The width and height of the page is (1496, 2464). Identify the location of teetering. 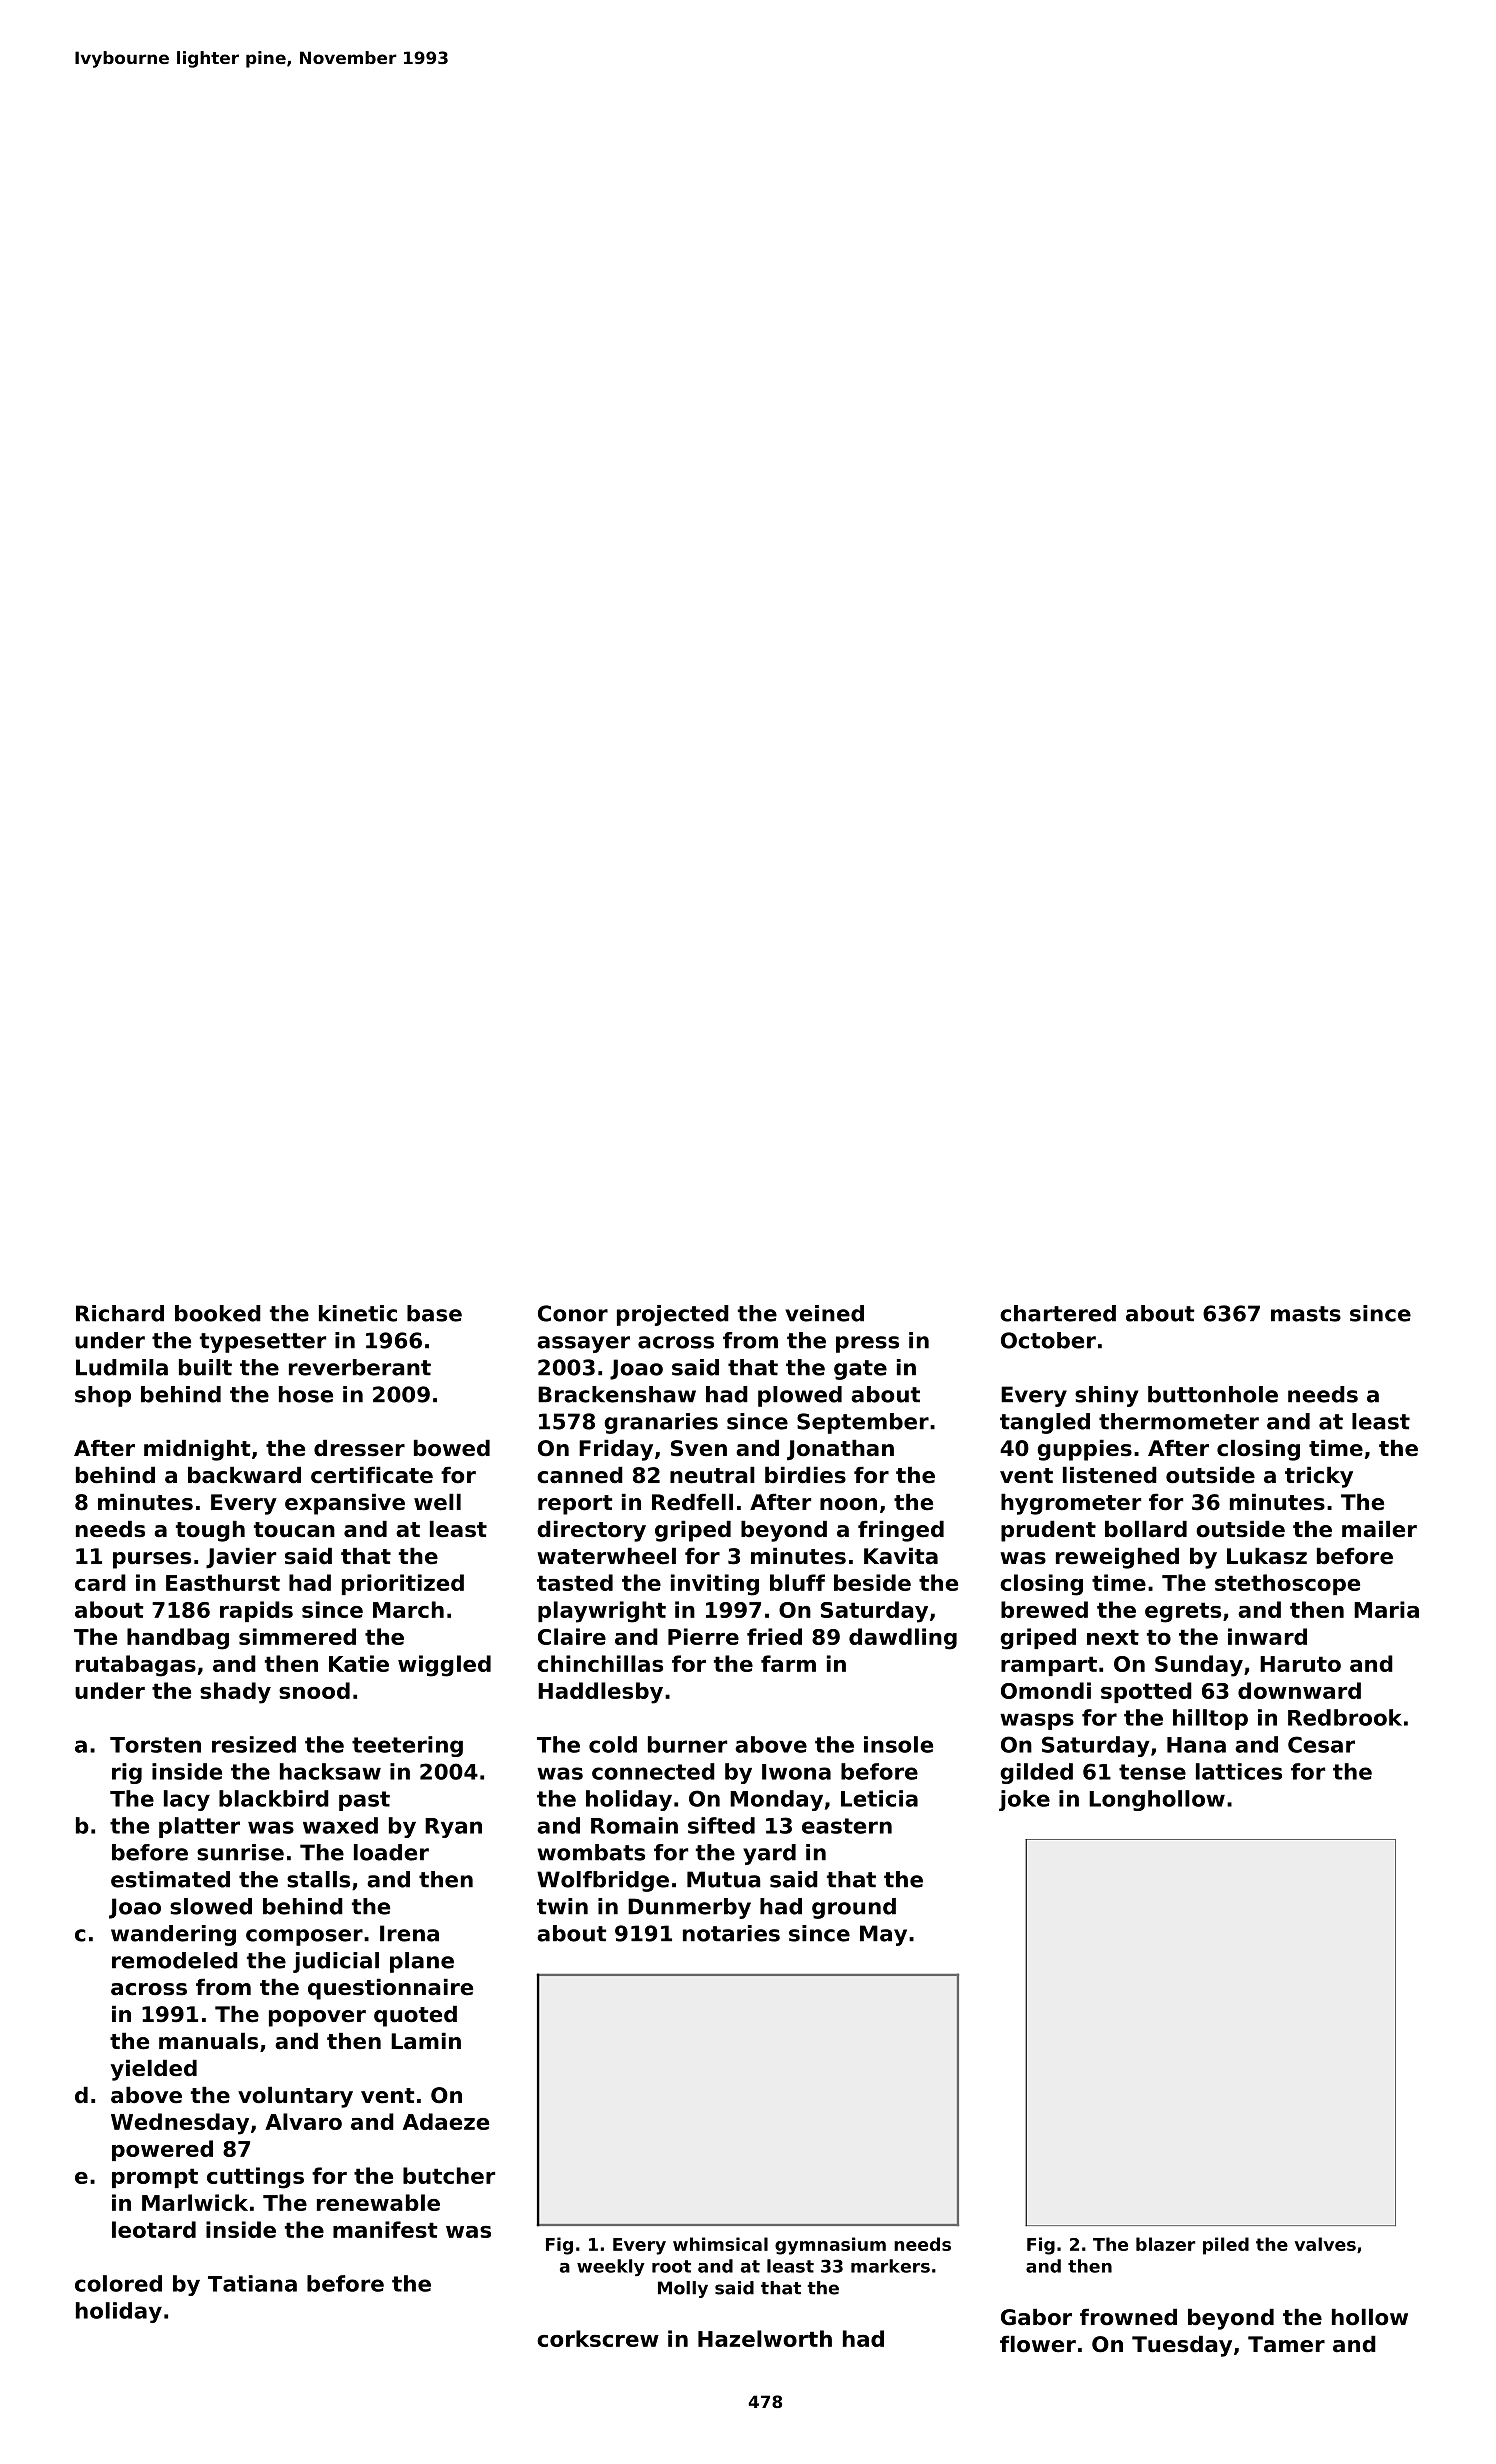
(407, 1746).
